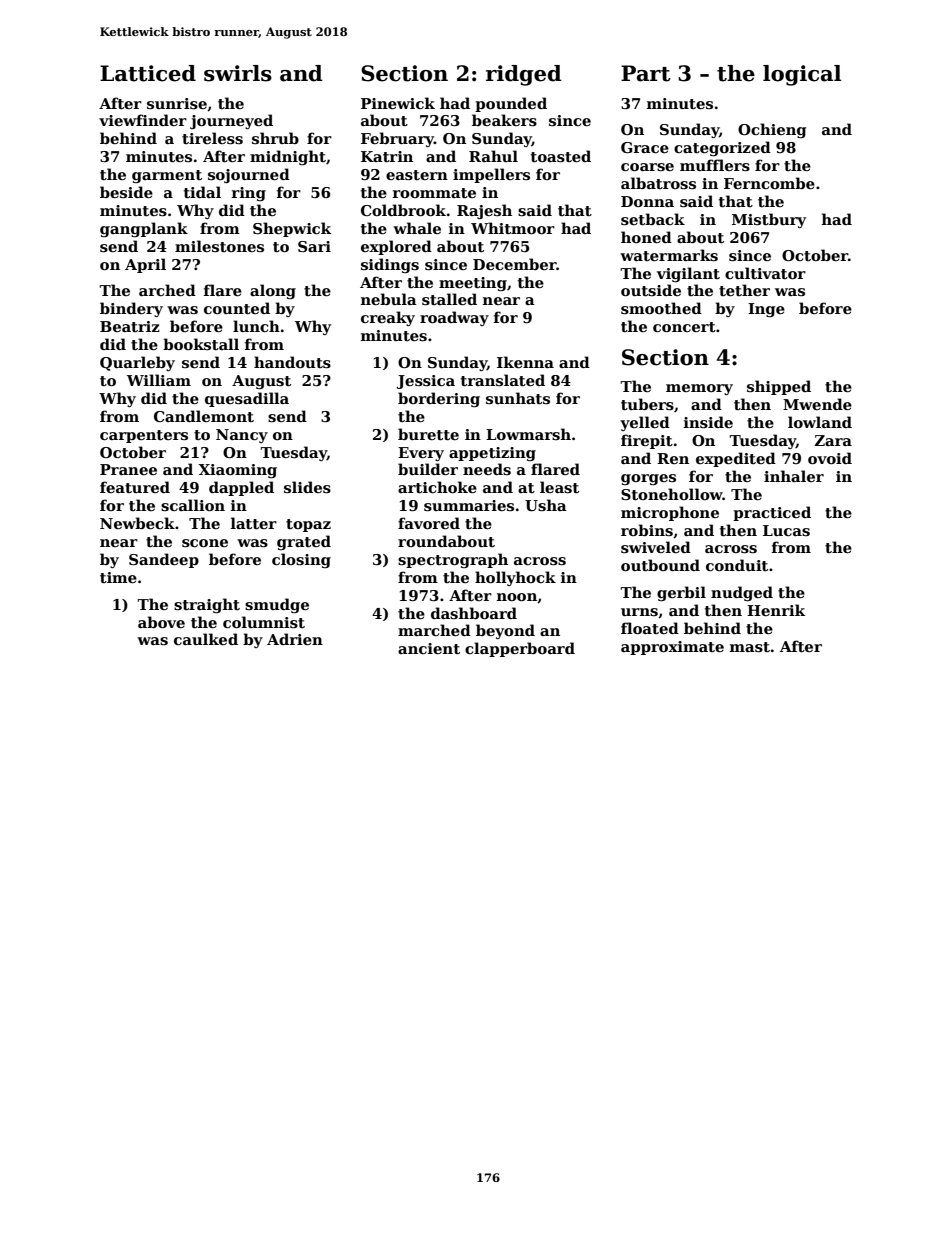  I want to click on handouts, so click(292, 362).
